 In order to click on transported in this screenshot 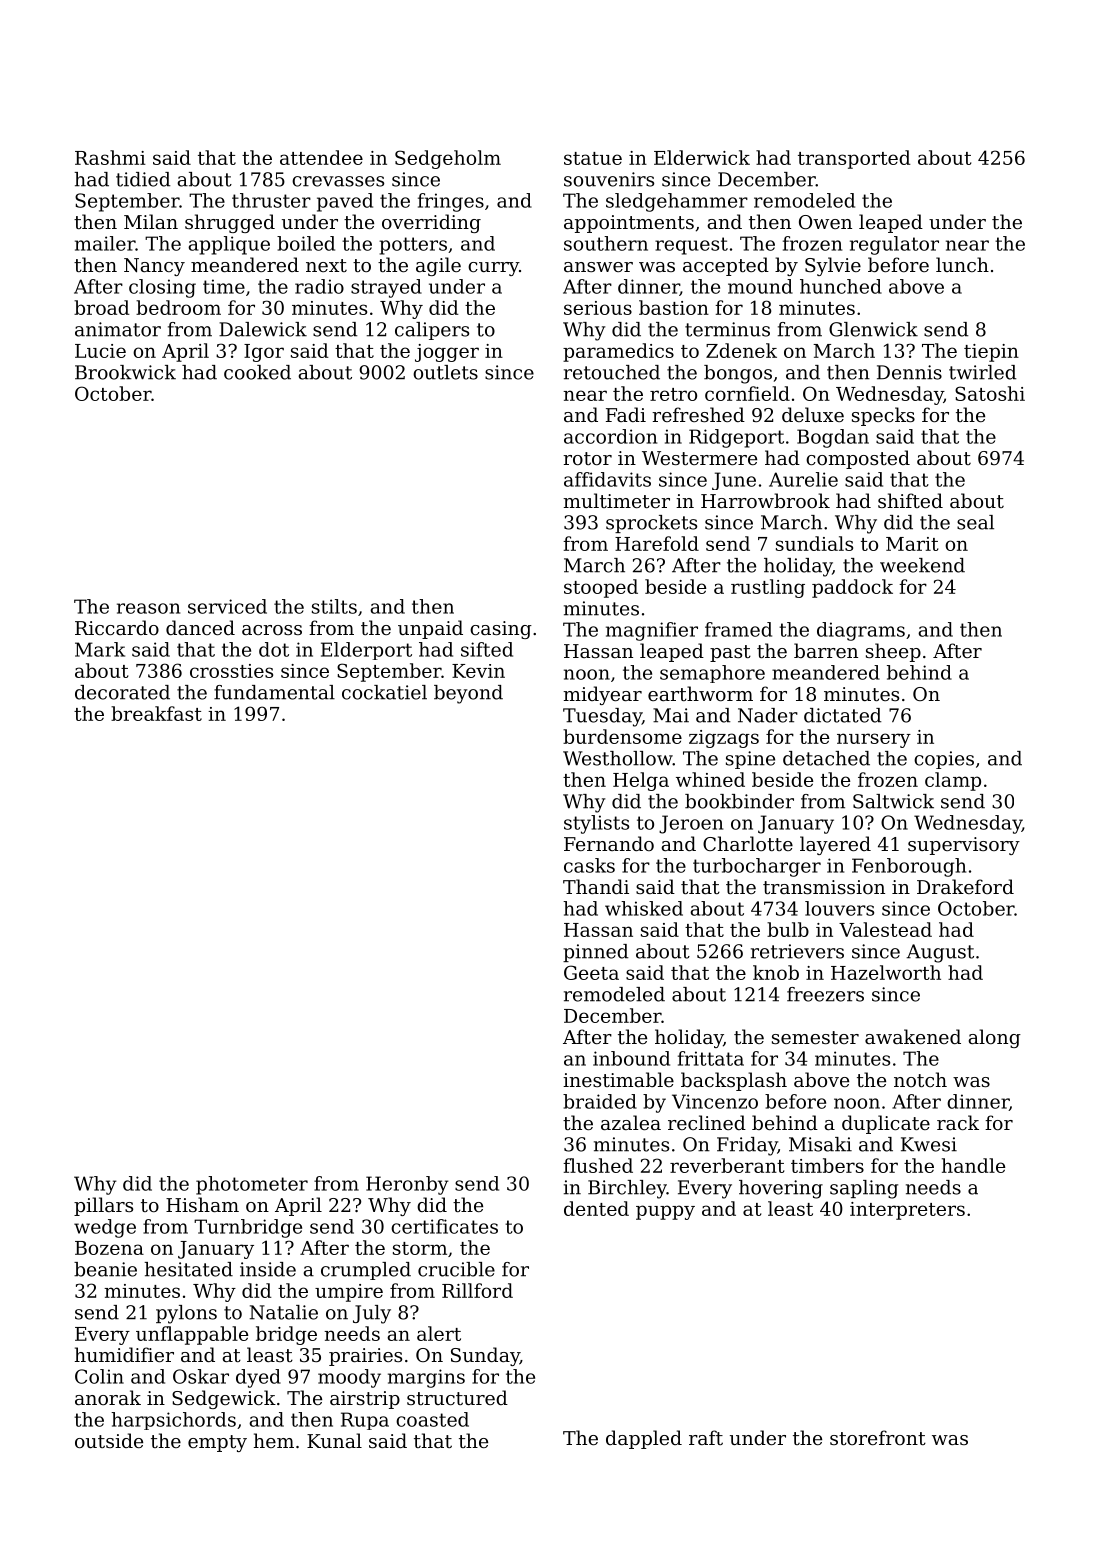, I will do `click(854, 159)`.
